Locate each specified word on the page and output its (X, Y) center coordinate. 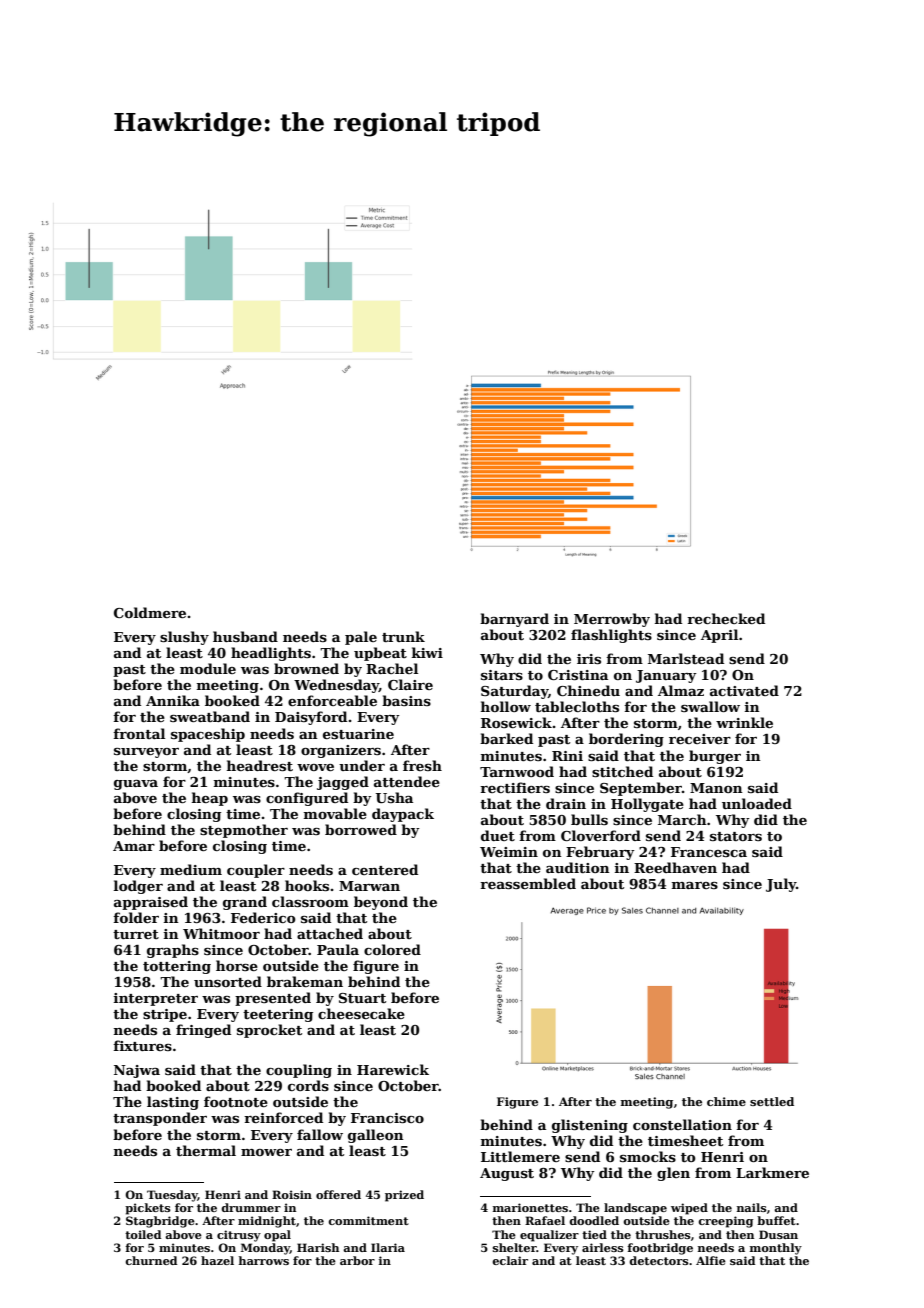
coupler (256, 871)
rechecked (726, 618)
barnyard (514, 620)
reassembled (528, 883)
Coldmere (150, 612)
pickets (148, 1209)
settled (772, 1101)
